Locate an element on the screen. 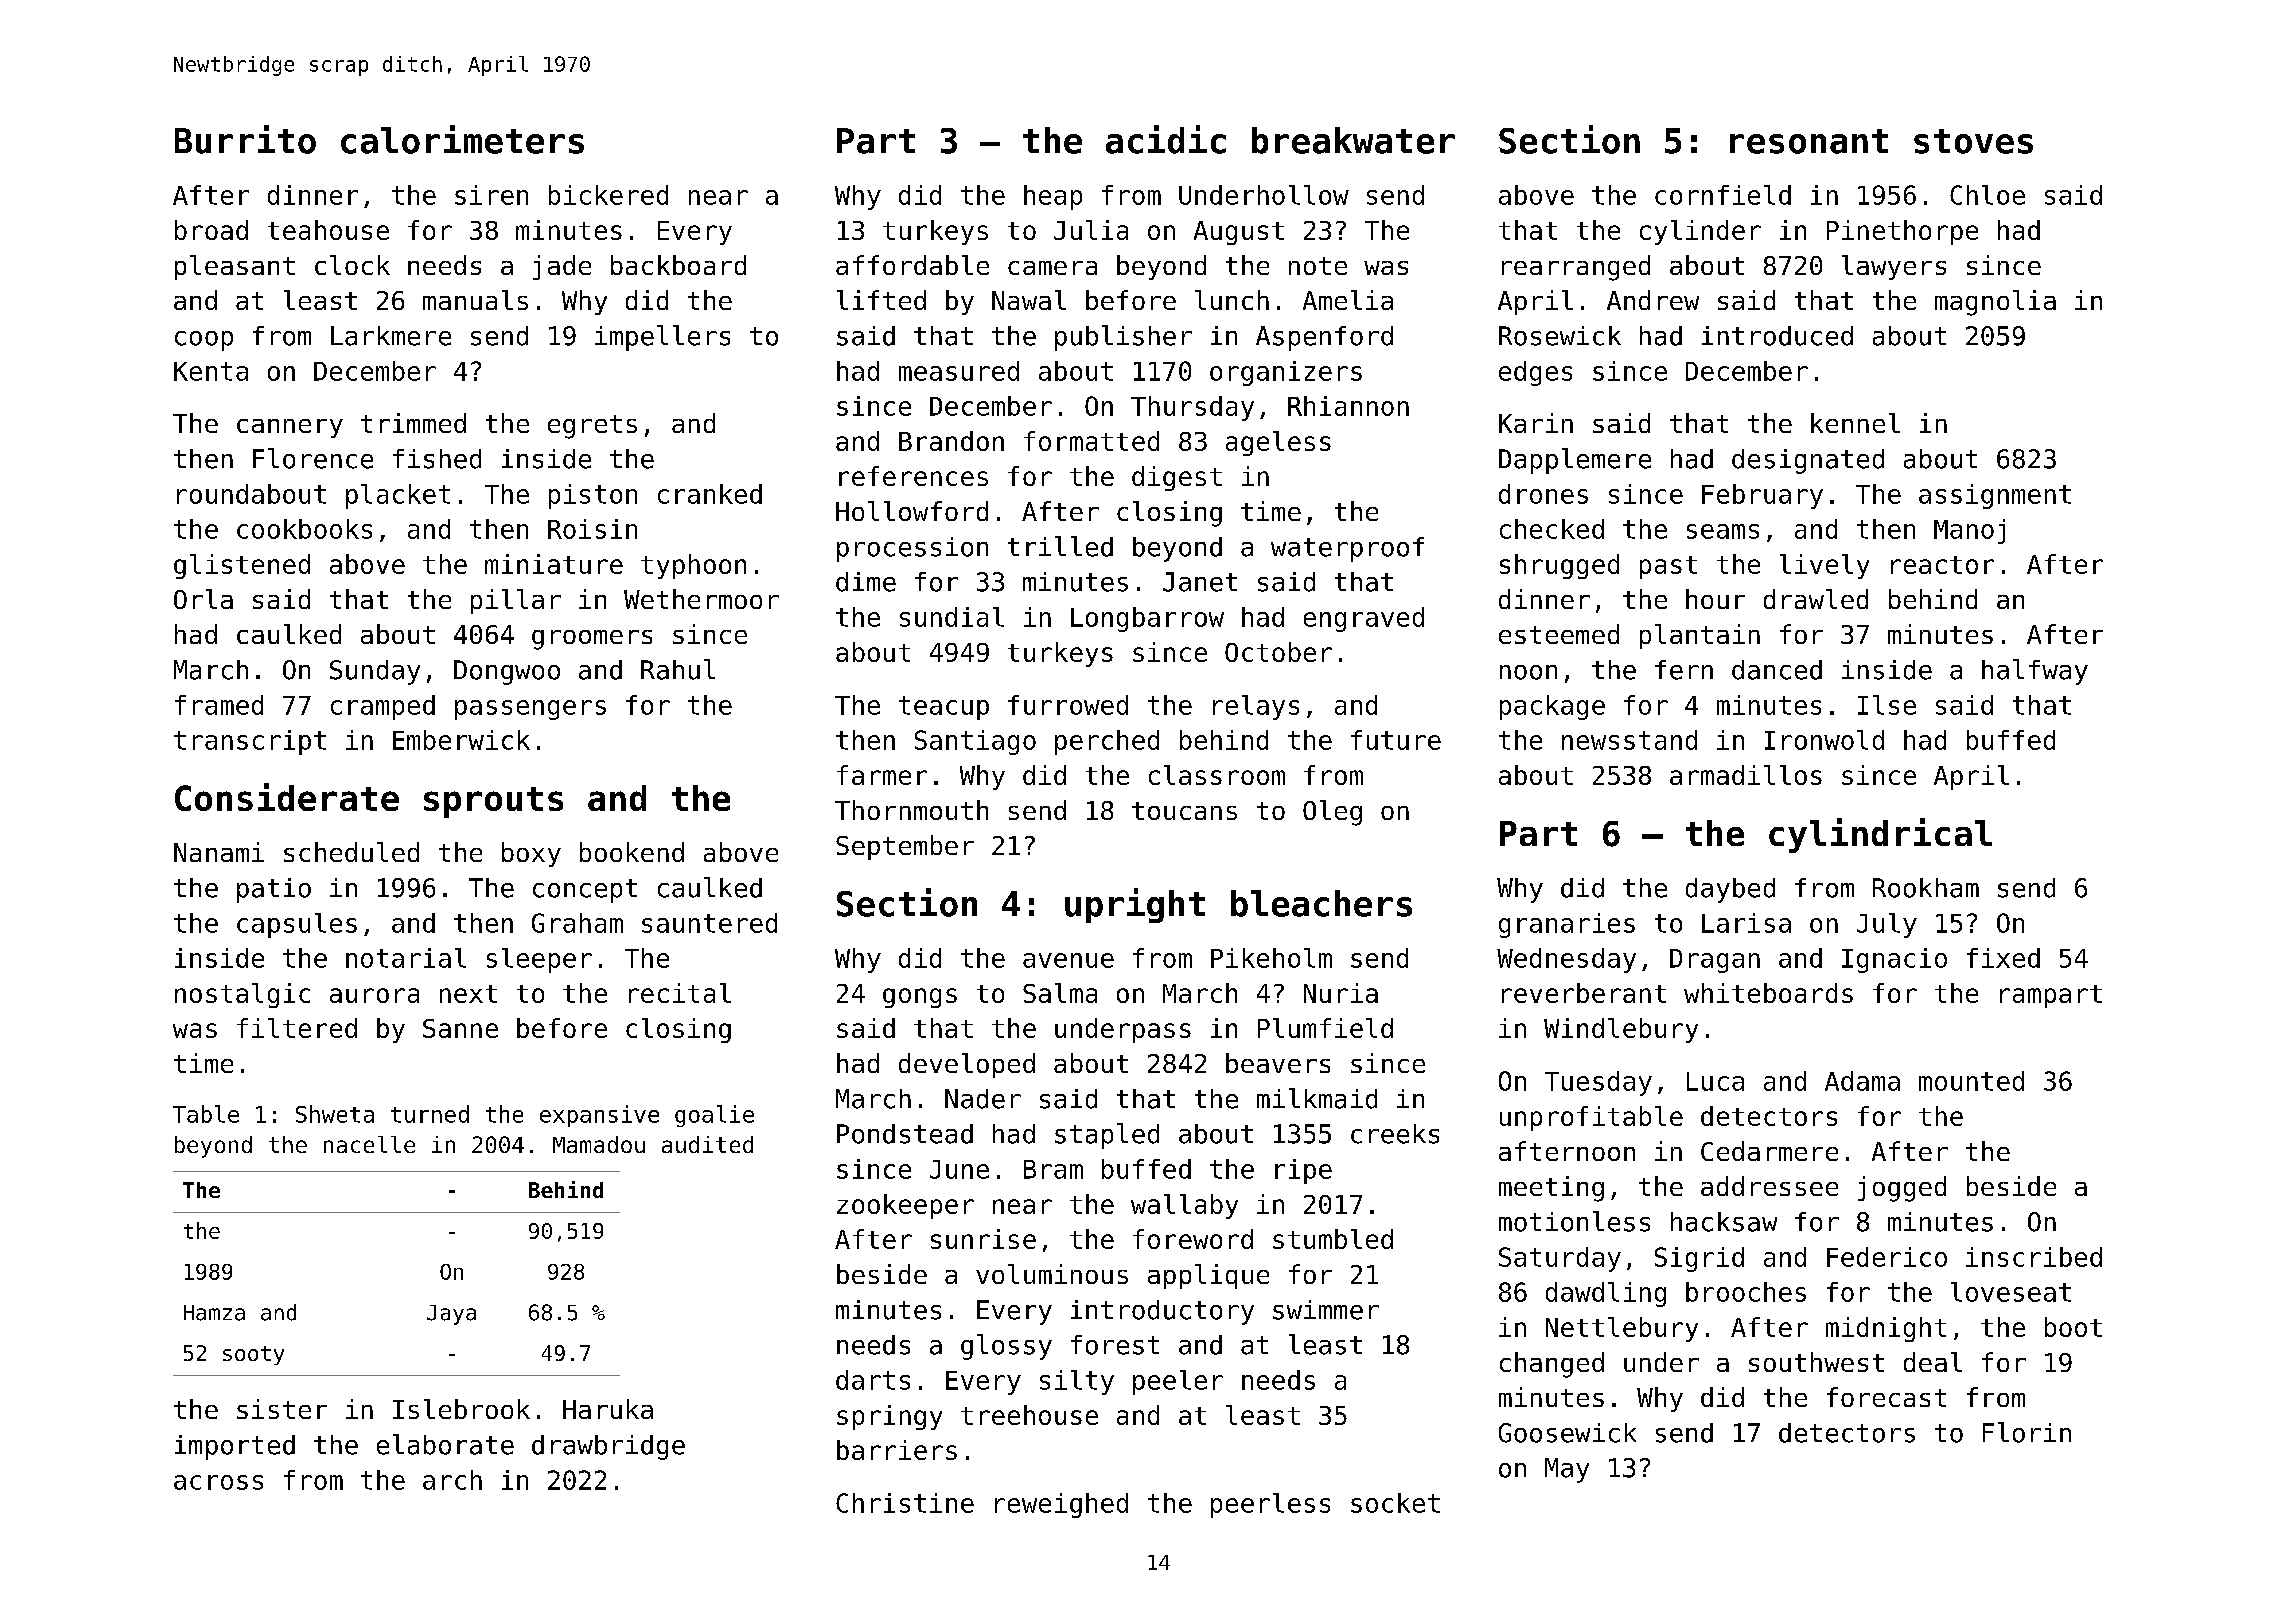 Image resolution: width=2292 pixels, height=1620 pixels. resonant is located at coordinates (1809, 141).
